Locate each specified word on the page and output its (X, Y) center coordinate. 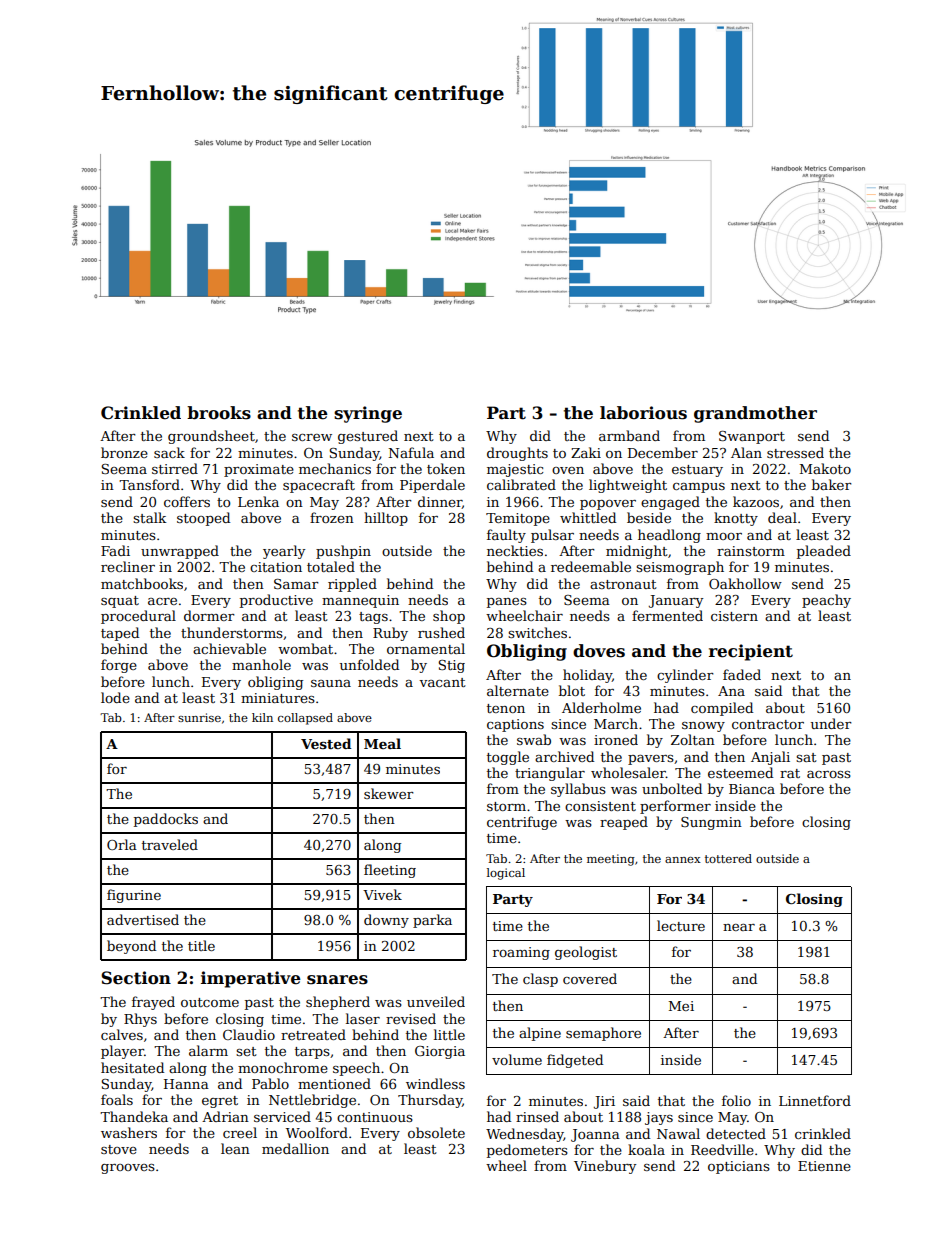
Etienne (824, 1166)
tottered (728, 858)
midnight (637, 552)
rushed (441, 632)
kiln (262, 717)
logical (506, 874)
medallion (295, 1148)
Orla (122, 844)
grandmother (755, 414)
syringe (368, 414)
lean (235, 1148)
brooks (219, 413)
